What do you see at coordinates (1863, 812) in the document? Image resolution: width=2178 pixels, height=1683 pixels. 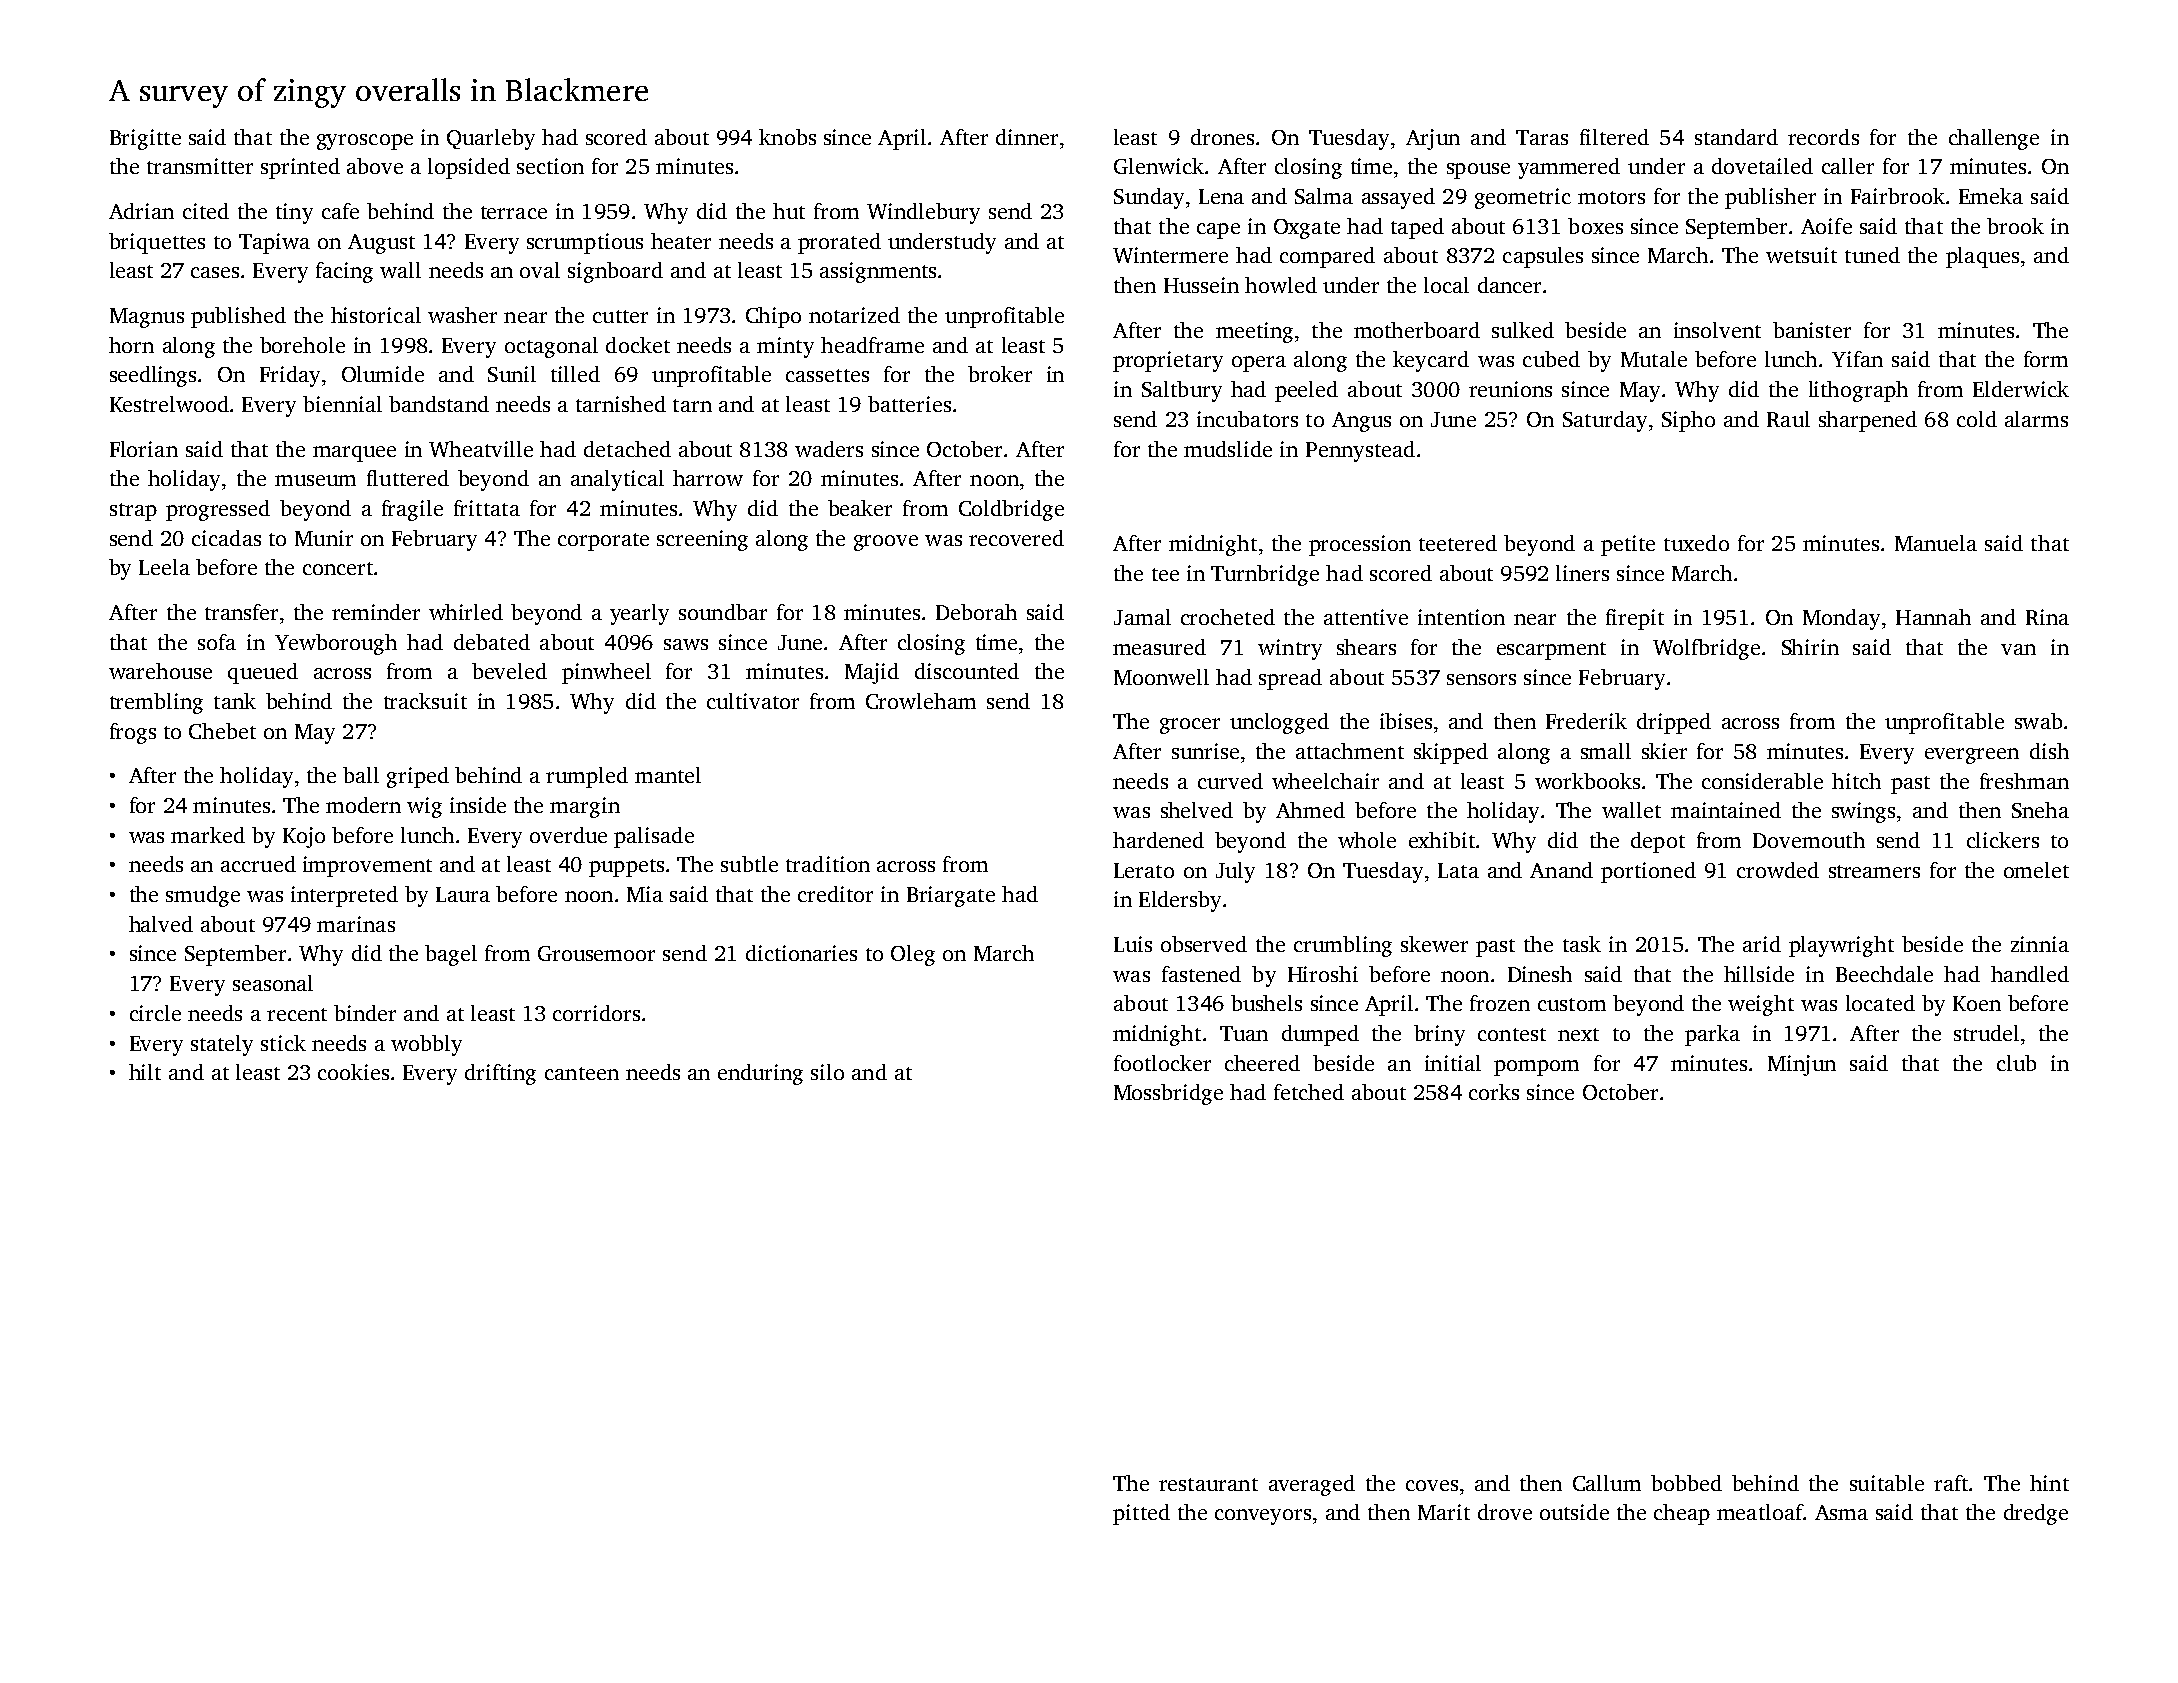 I see `swings` at bounding box center [1863, 812].
